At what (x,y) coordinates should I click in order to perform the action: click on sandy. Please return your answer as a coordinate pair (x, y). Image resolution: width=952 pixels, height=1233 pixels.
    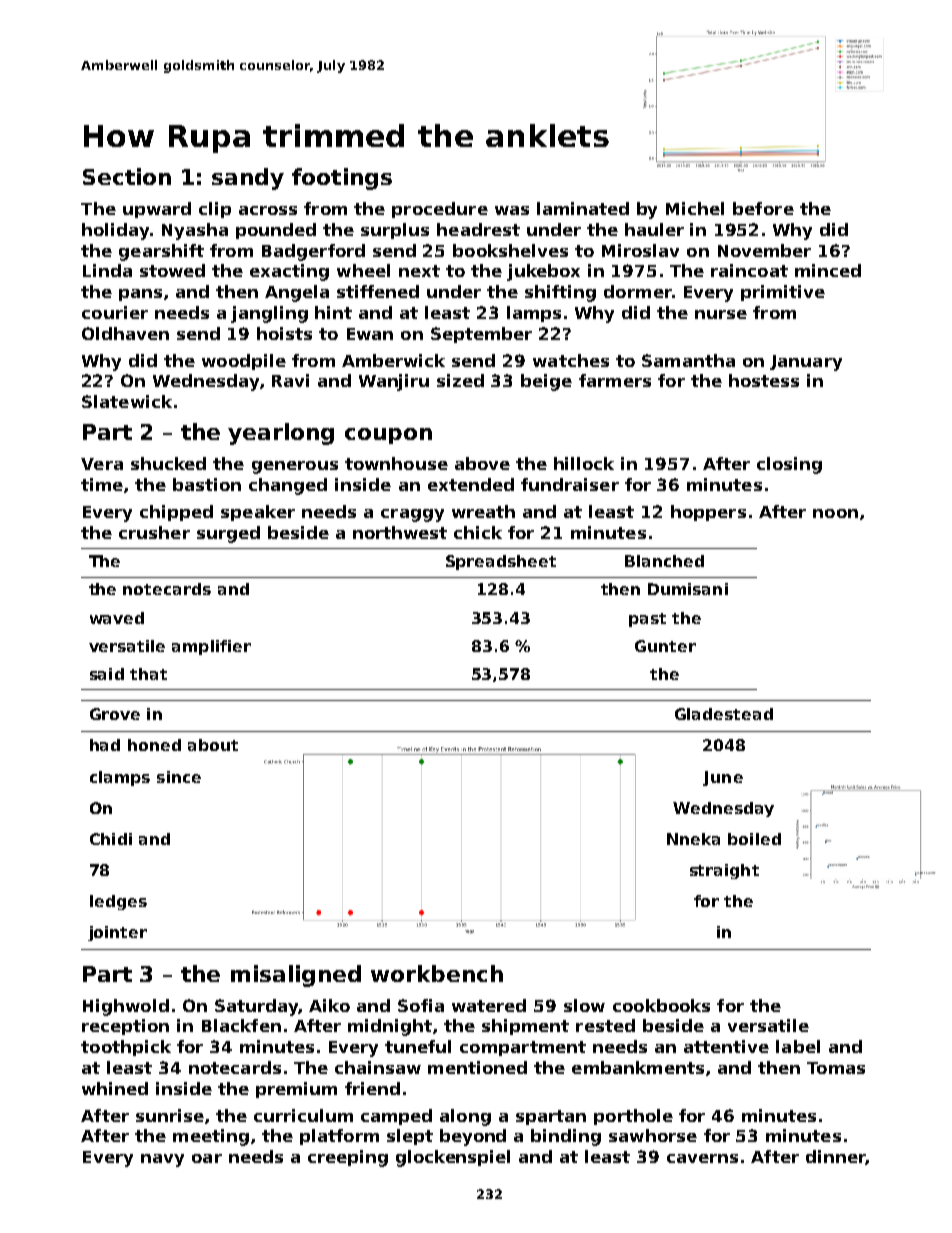
    Looking at the image, I should click on (248, 179).
